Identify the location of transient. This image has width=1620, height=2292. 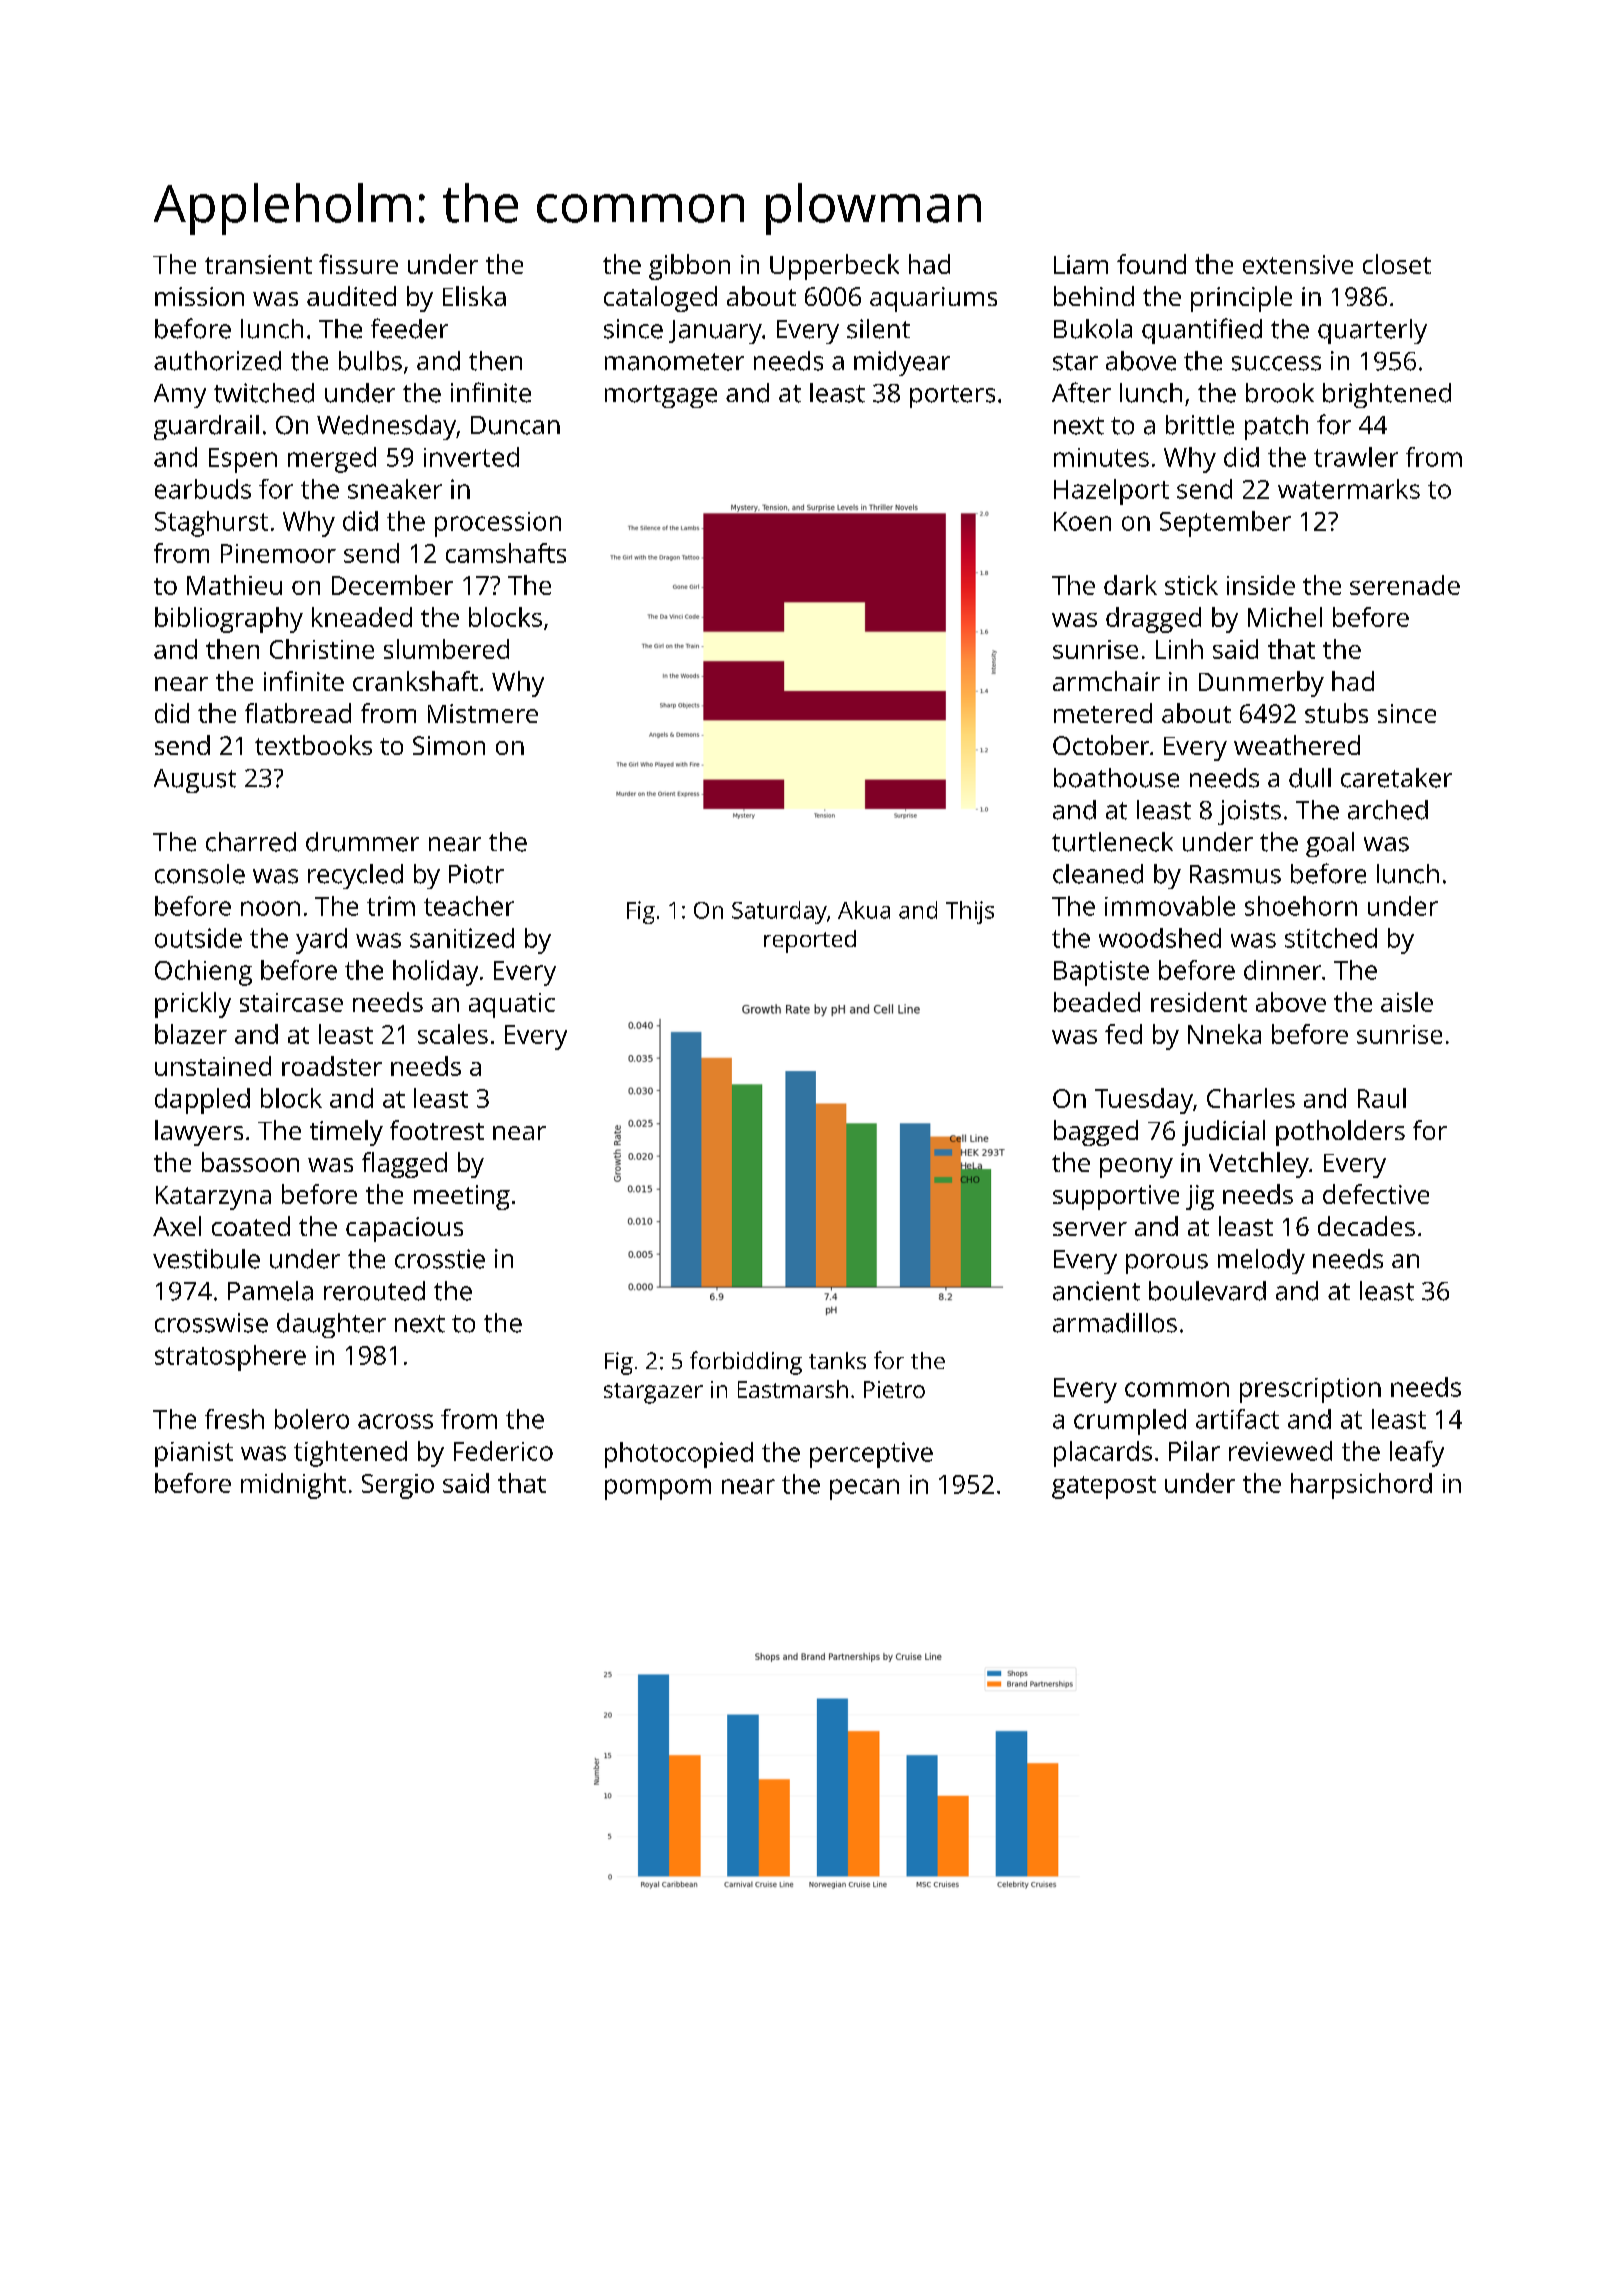
(258, 264).
